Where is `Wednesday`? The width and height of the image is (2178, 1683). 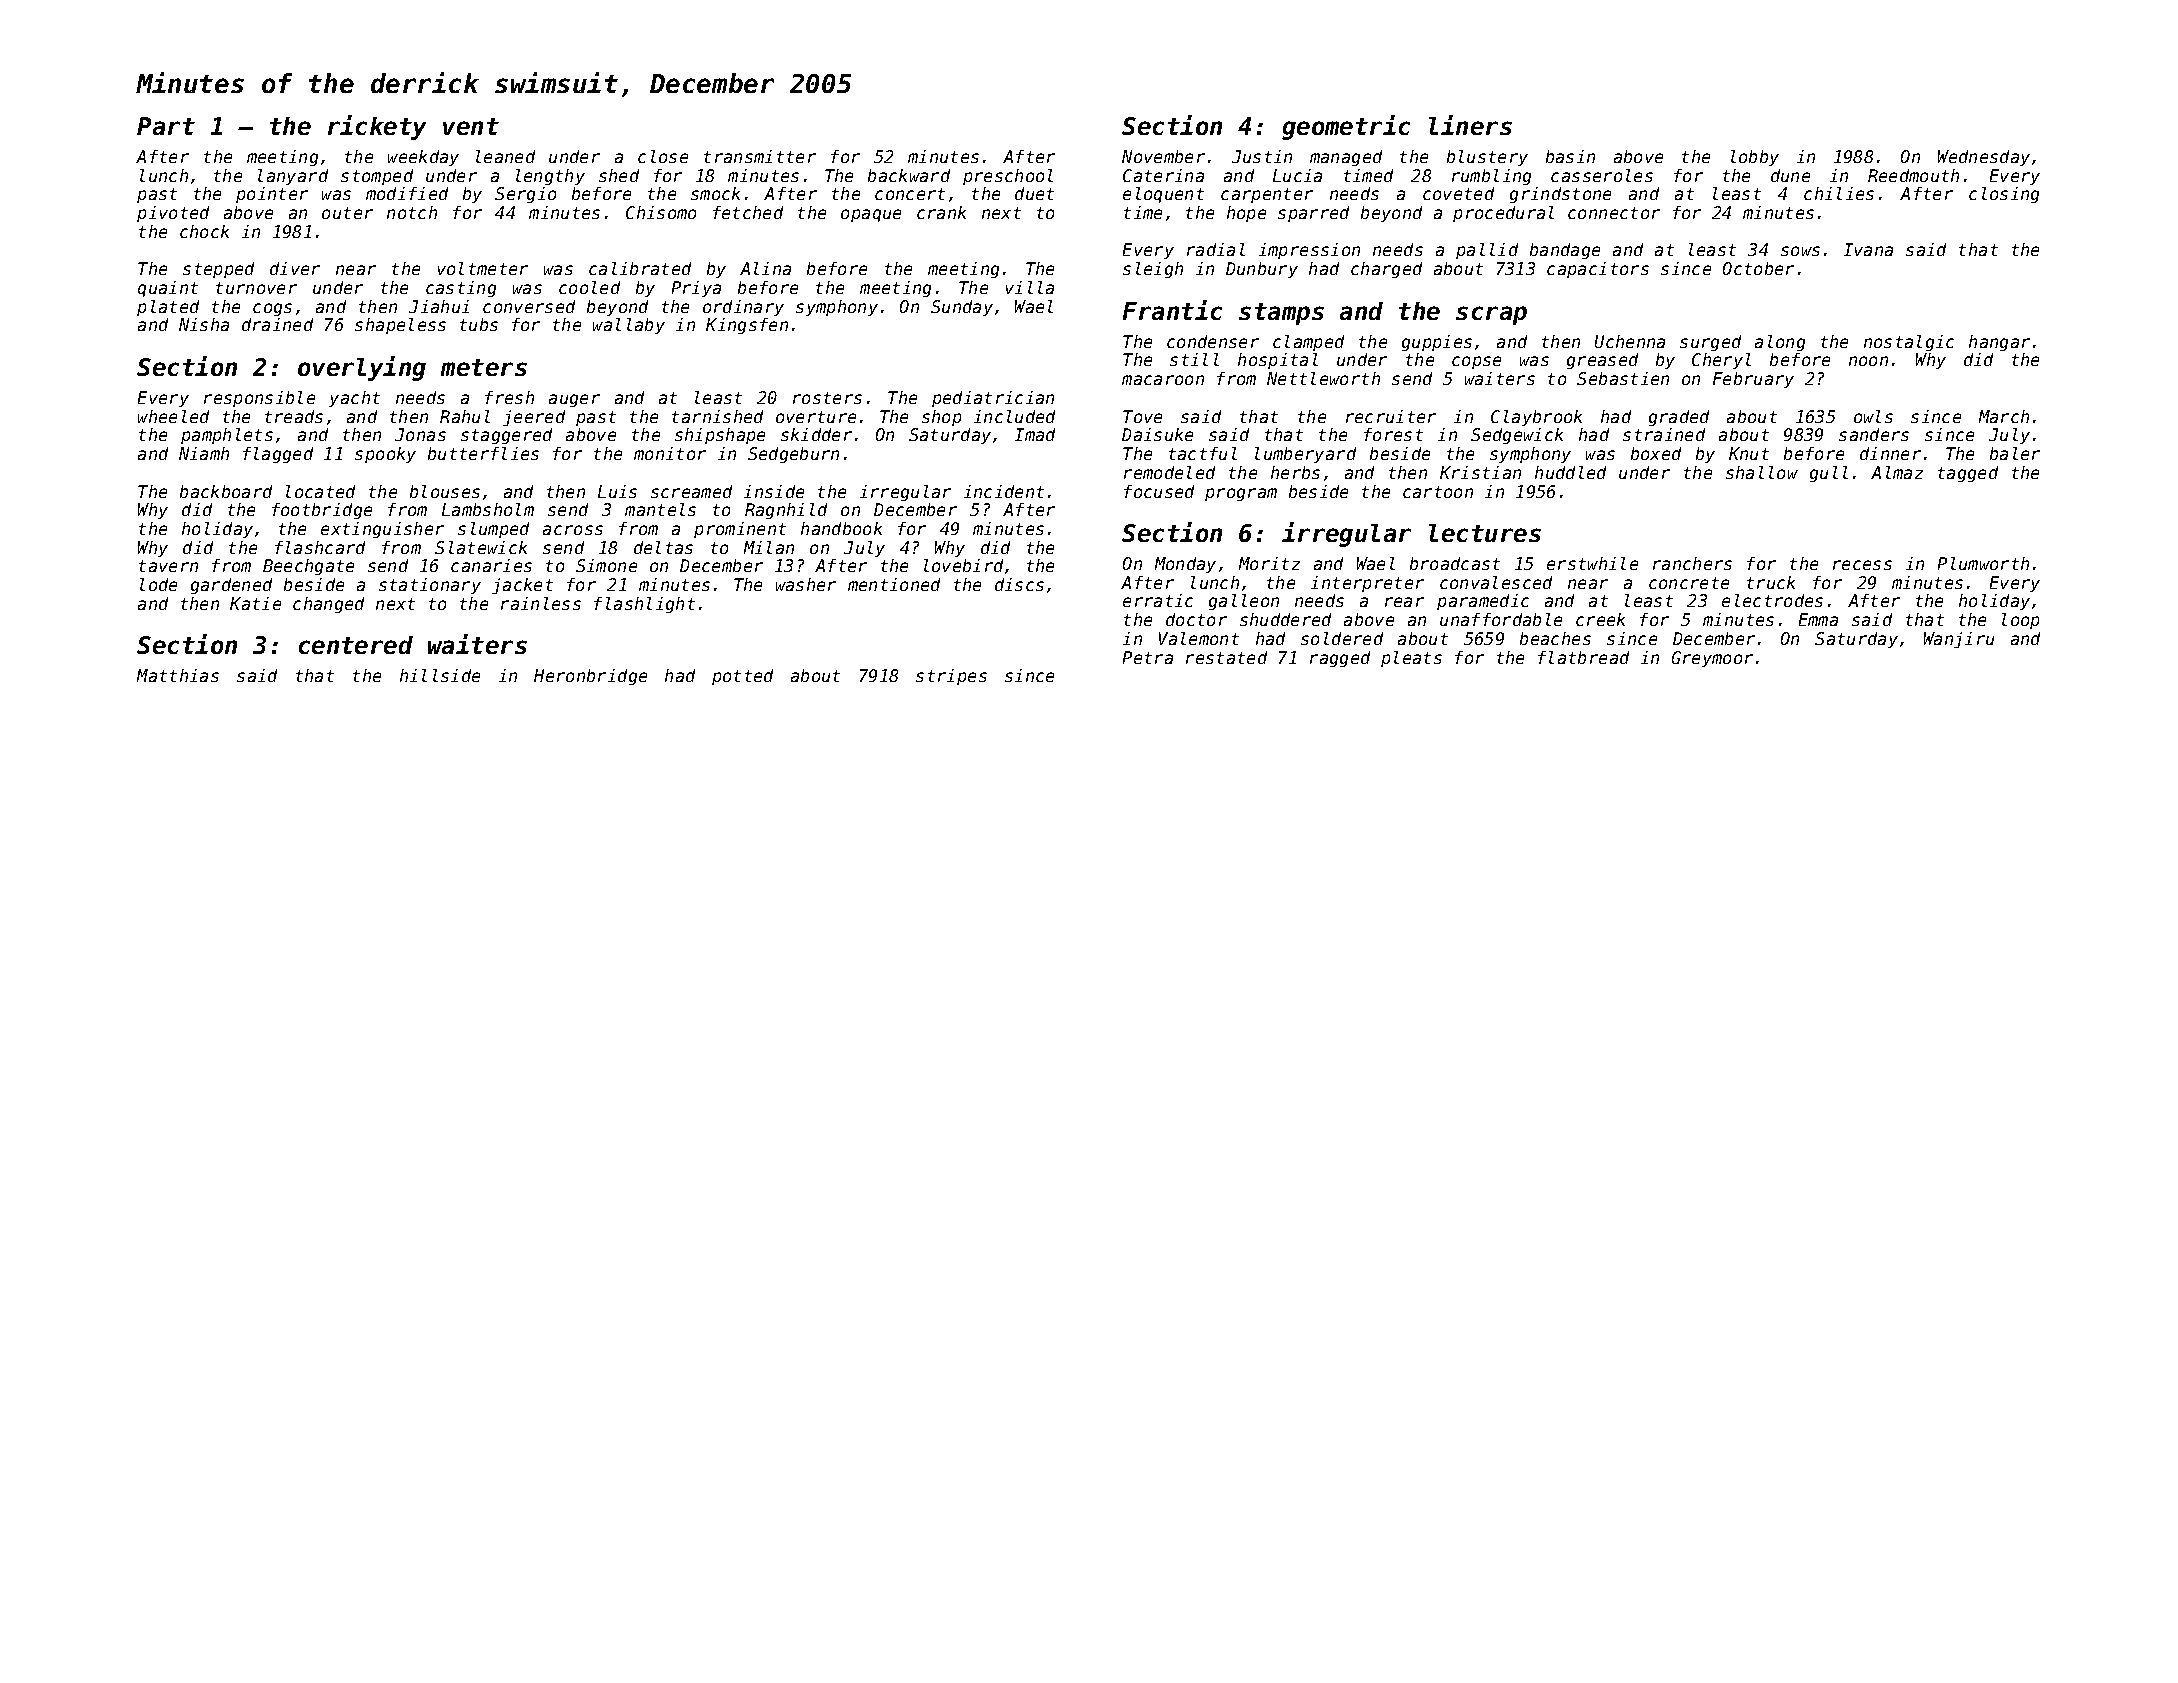 Wednesday is located at coordinates (1984, 158).
